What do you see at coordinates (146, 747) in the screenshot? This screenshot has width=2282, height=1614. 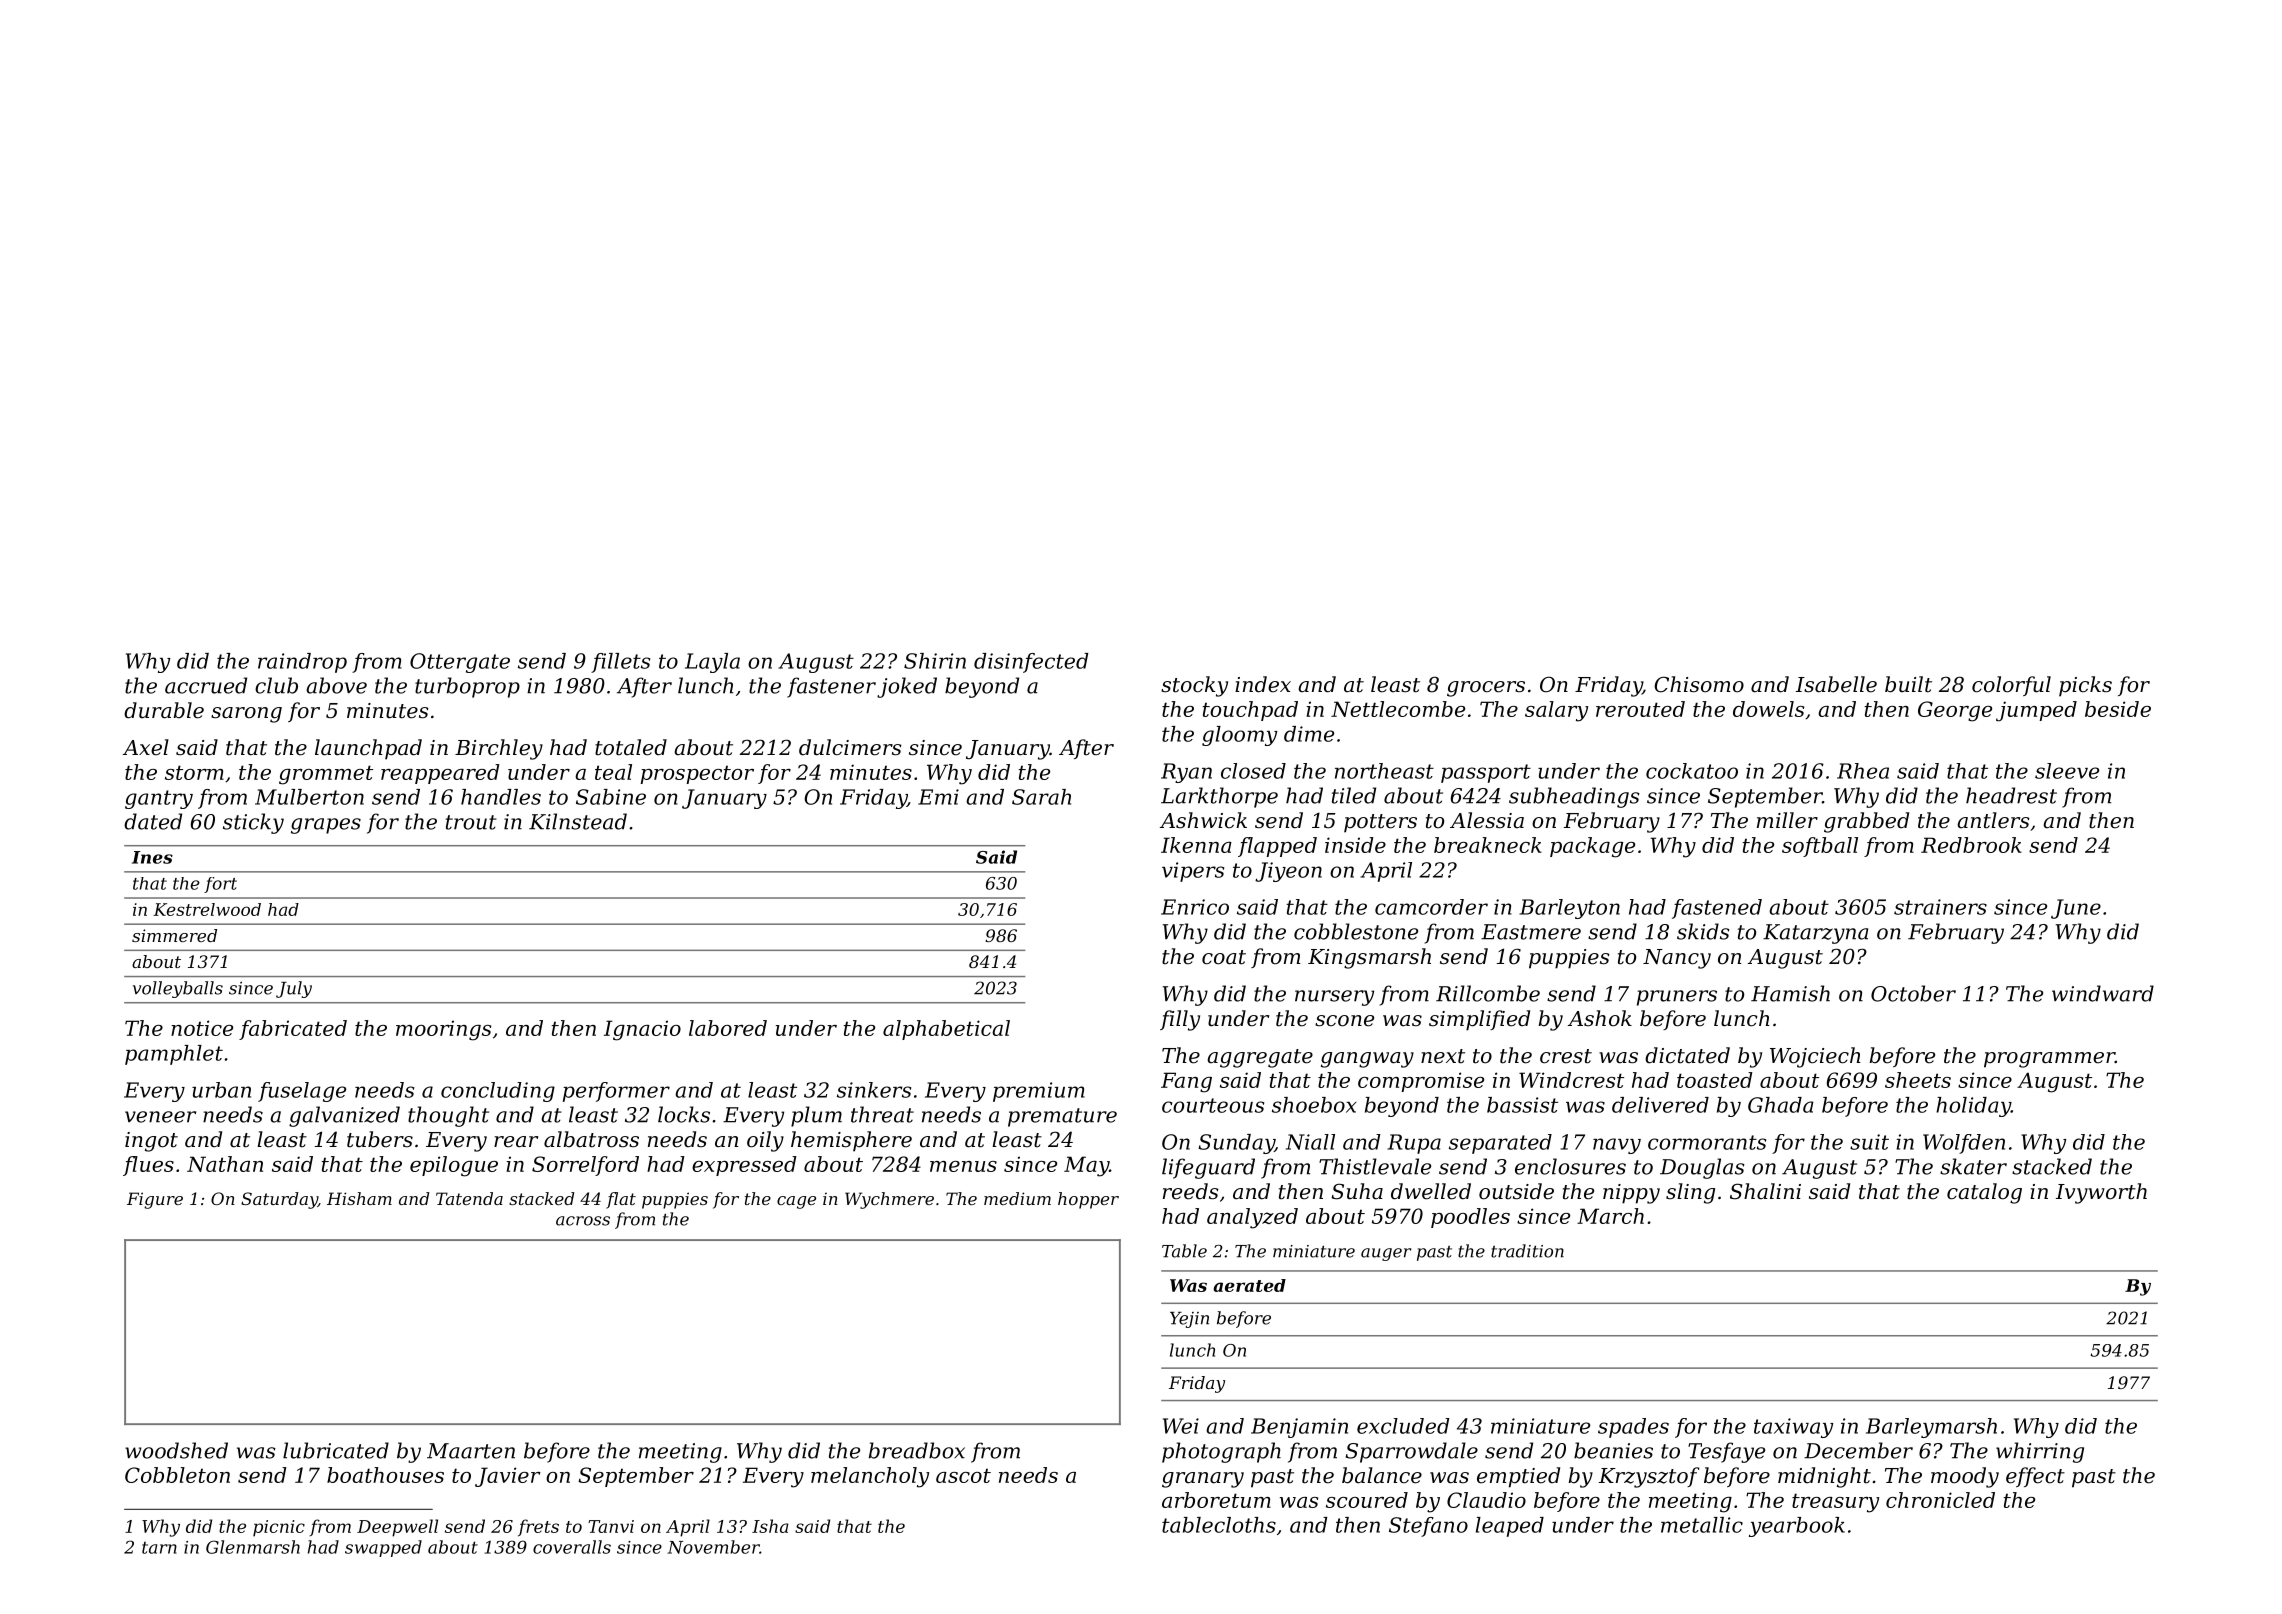 I see `Axel` at bounding box center [146, 747].
